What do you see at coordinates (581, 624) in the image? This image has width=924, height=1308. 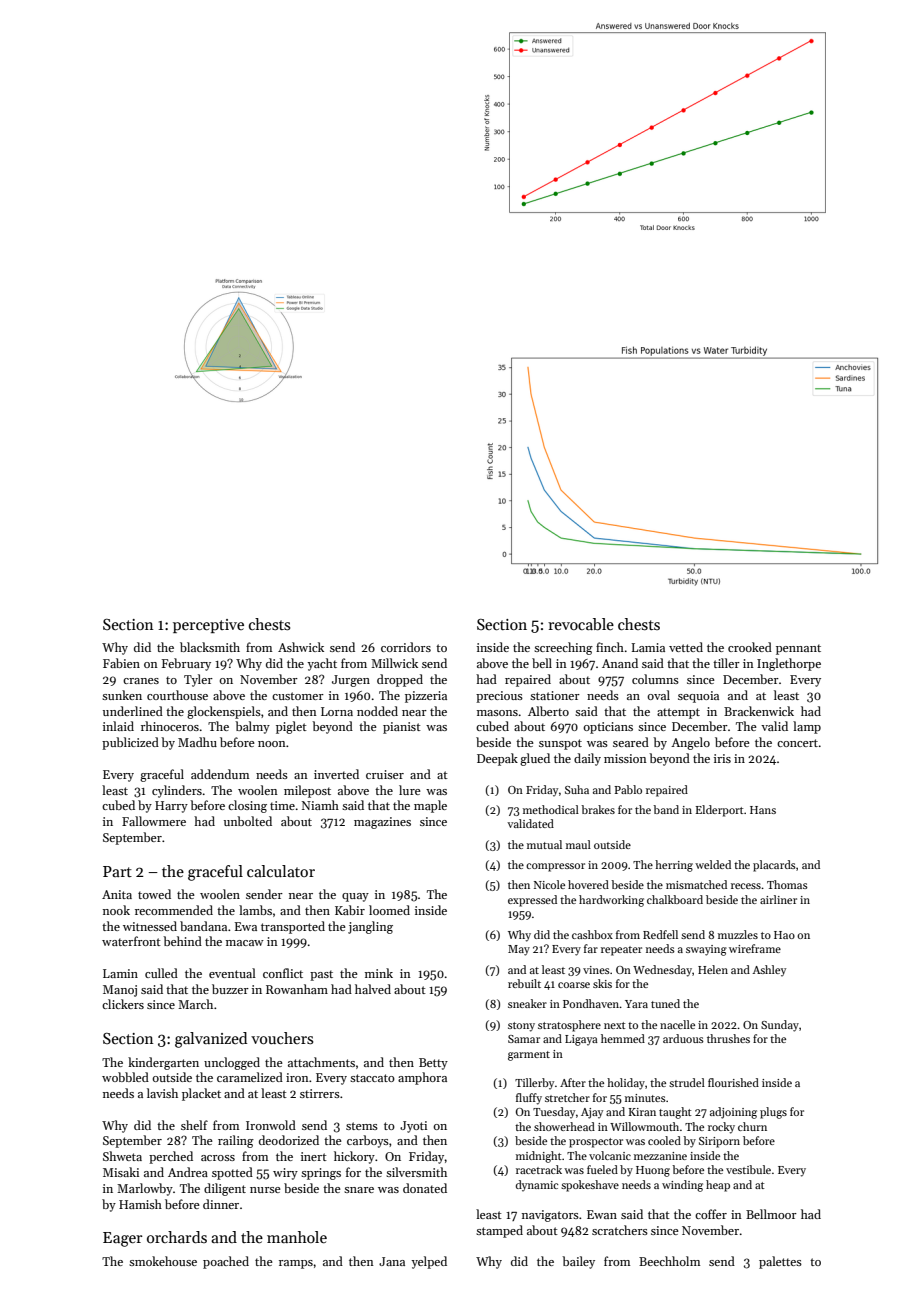 I see `revocable` at bounding box center [581, 624].
